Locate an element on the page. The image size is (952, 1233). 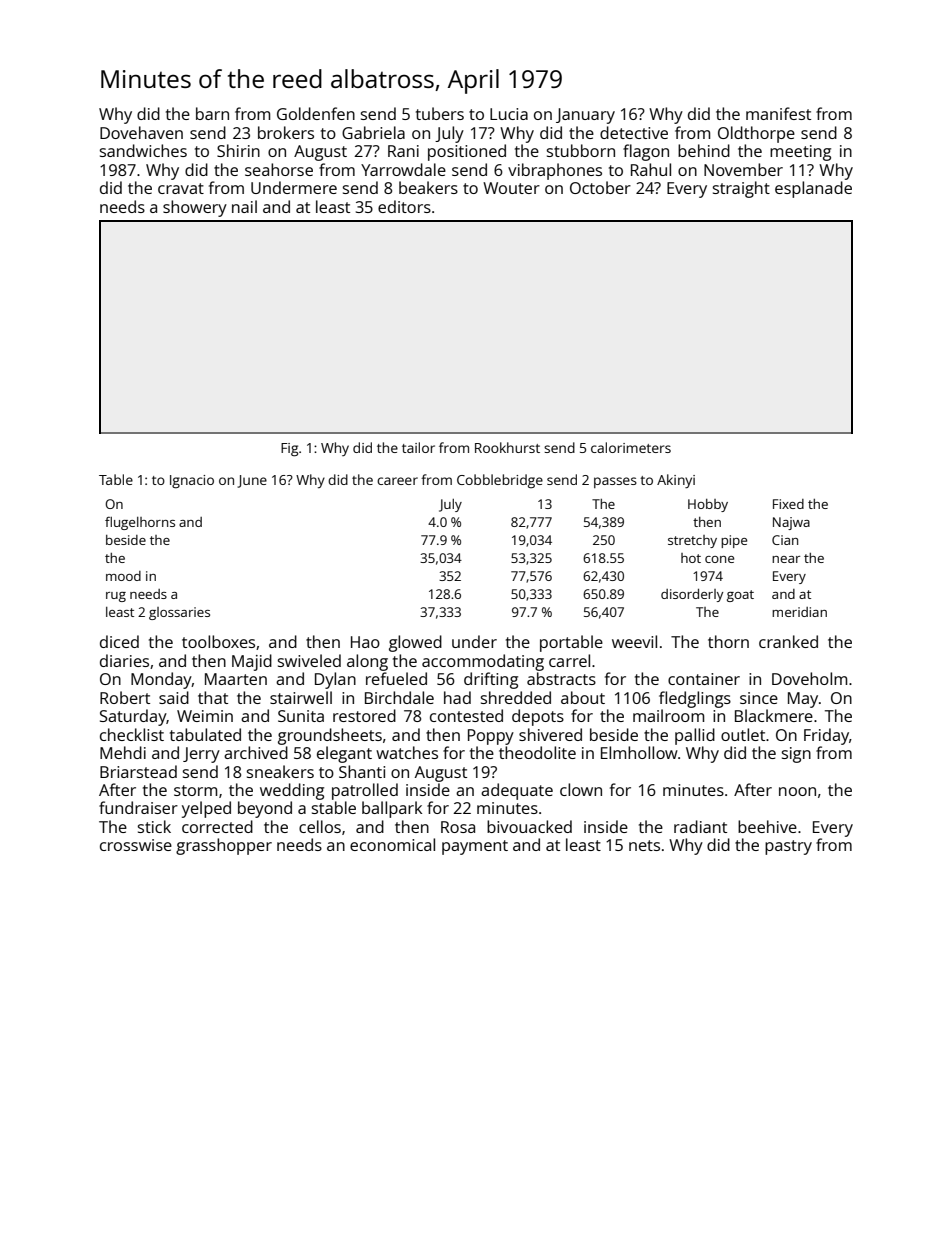
October is located at coordinates (600, 187).
